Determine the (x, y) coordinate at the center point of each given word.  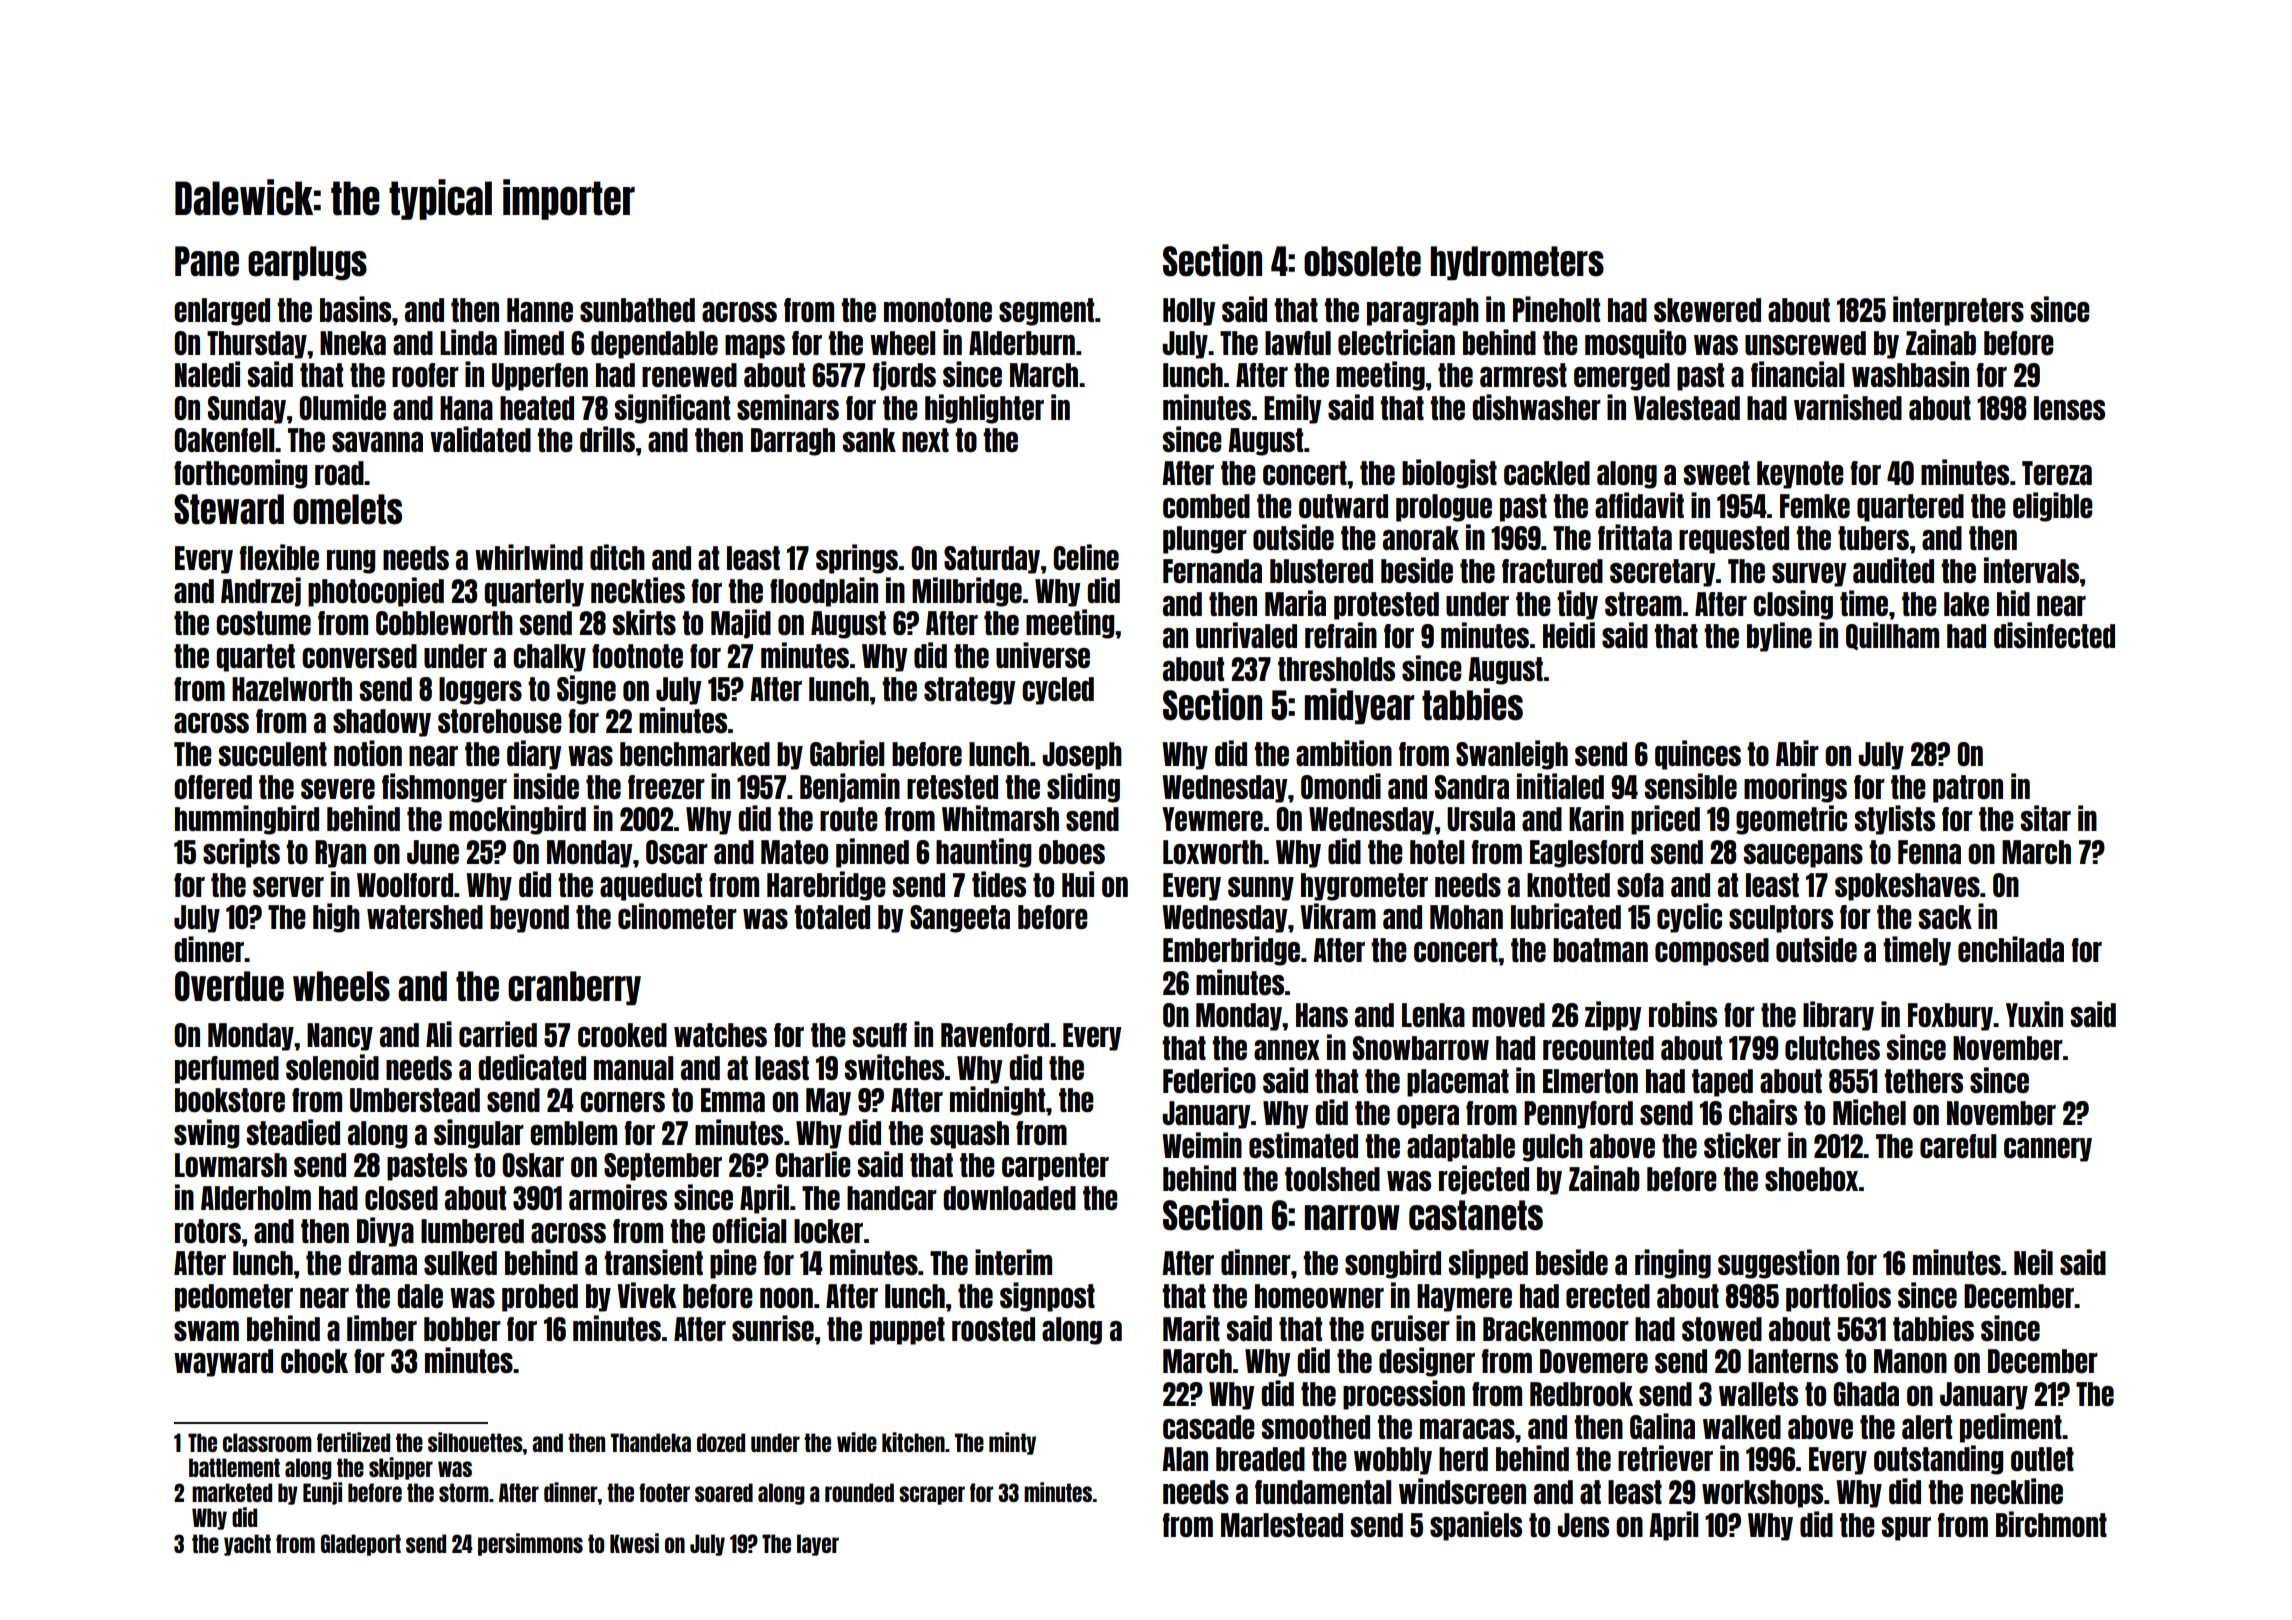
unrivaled (1246, 635)
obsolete (1362, 261)
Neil (2033, 1262)
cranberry (574, 988)
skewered (1707, 310)
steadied (293, 1132)
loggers (480, 691)
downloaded (1009, 1198)
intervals (2031, 570)
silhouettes (475, 1442)
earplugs (307, 263)
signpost (1047, 1297)
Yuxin (2034, 1014)
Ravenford (995, 1035)
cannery (2048, 1150)
